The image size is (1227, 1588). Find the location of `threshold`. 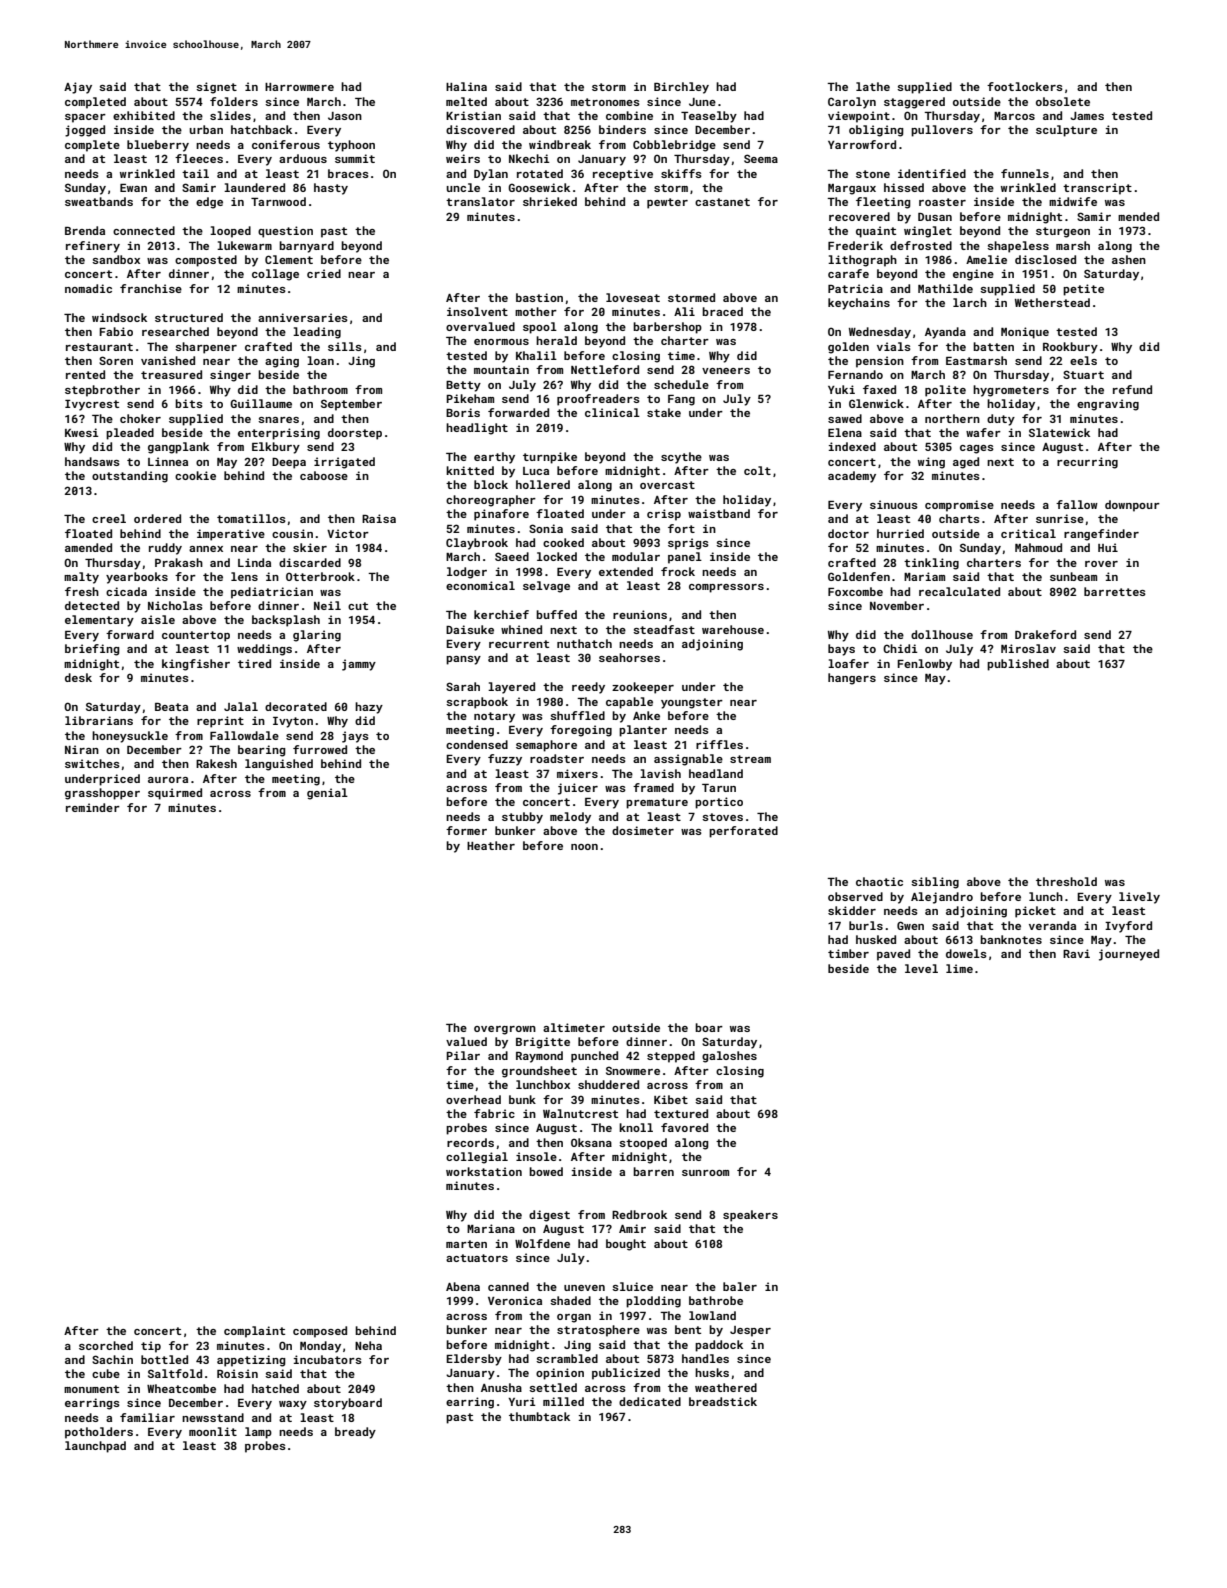

threshold is located at coordinates (1066, 881).
